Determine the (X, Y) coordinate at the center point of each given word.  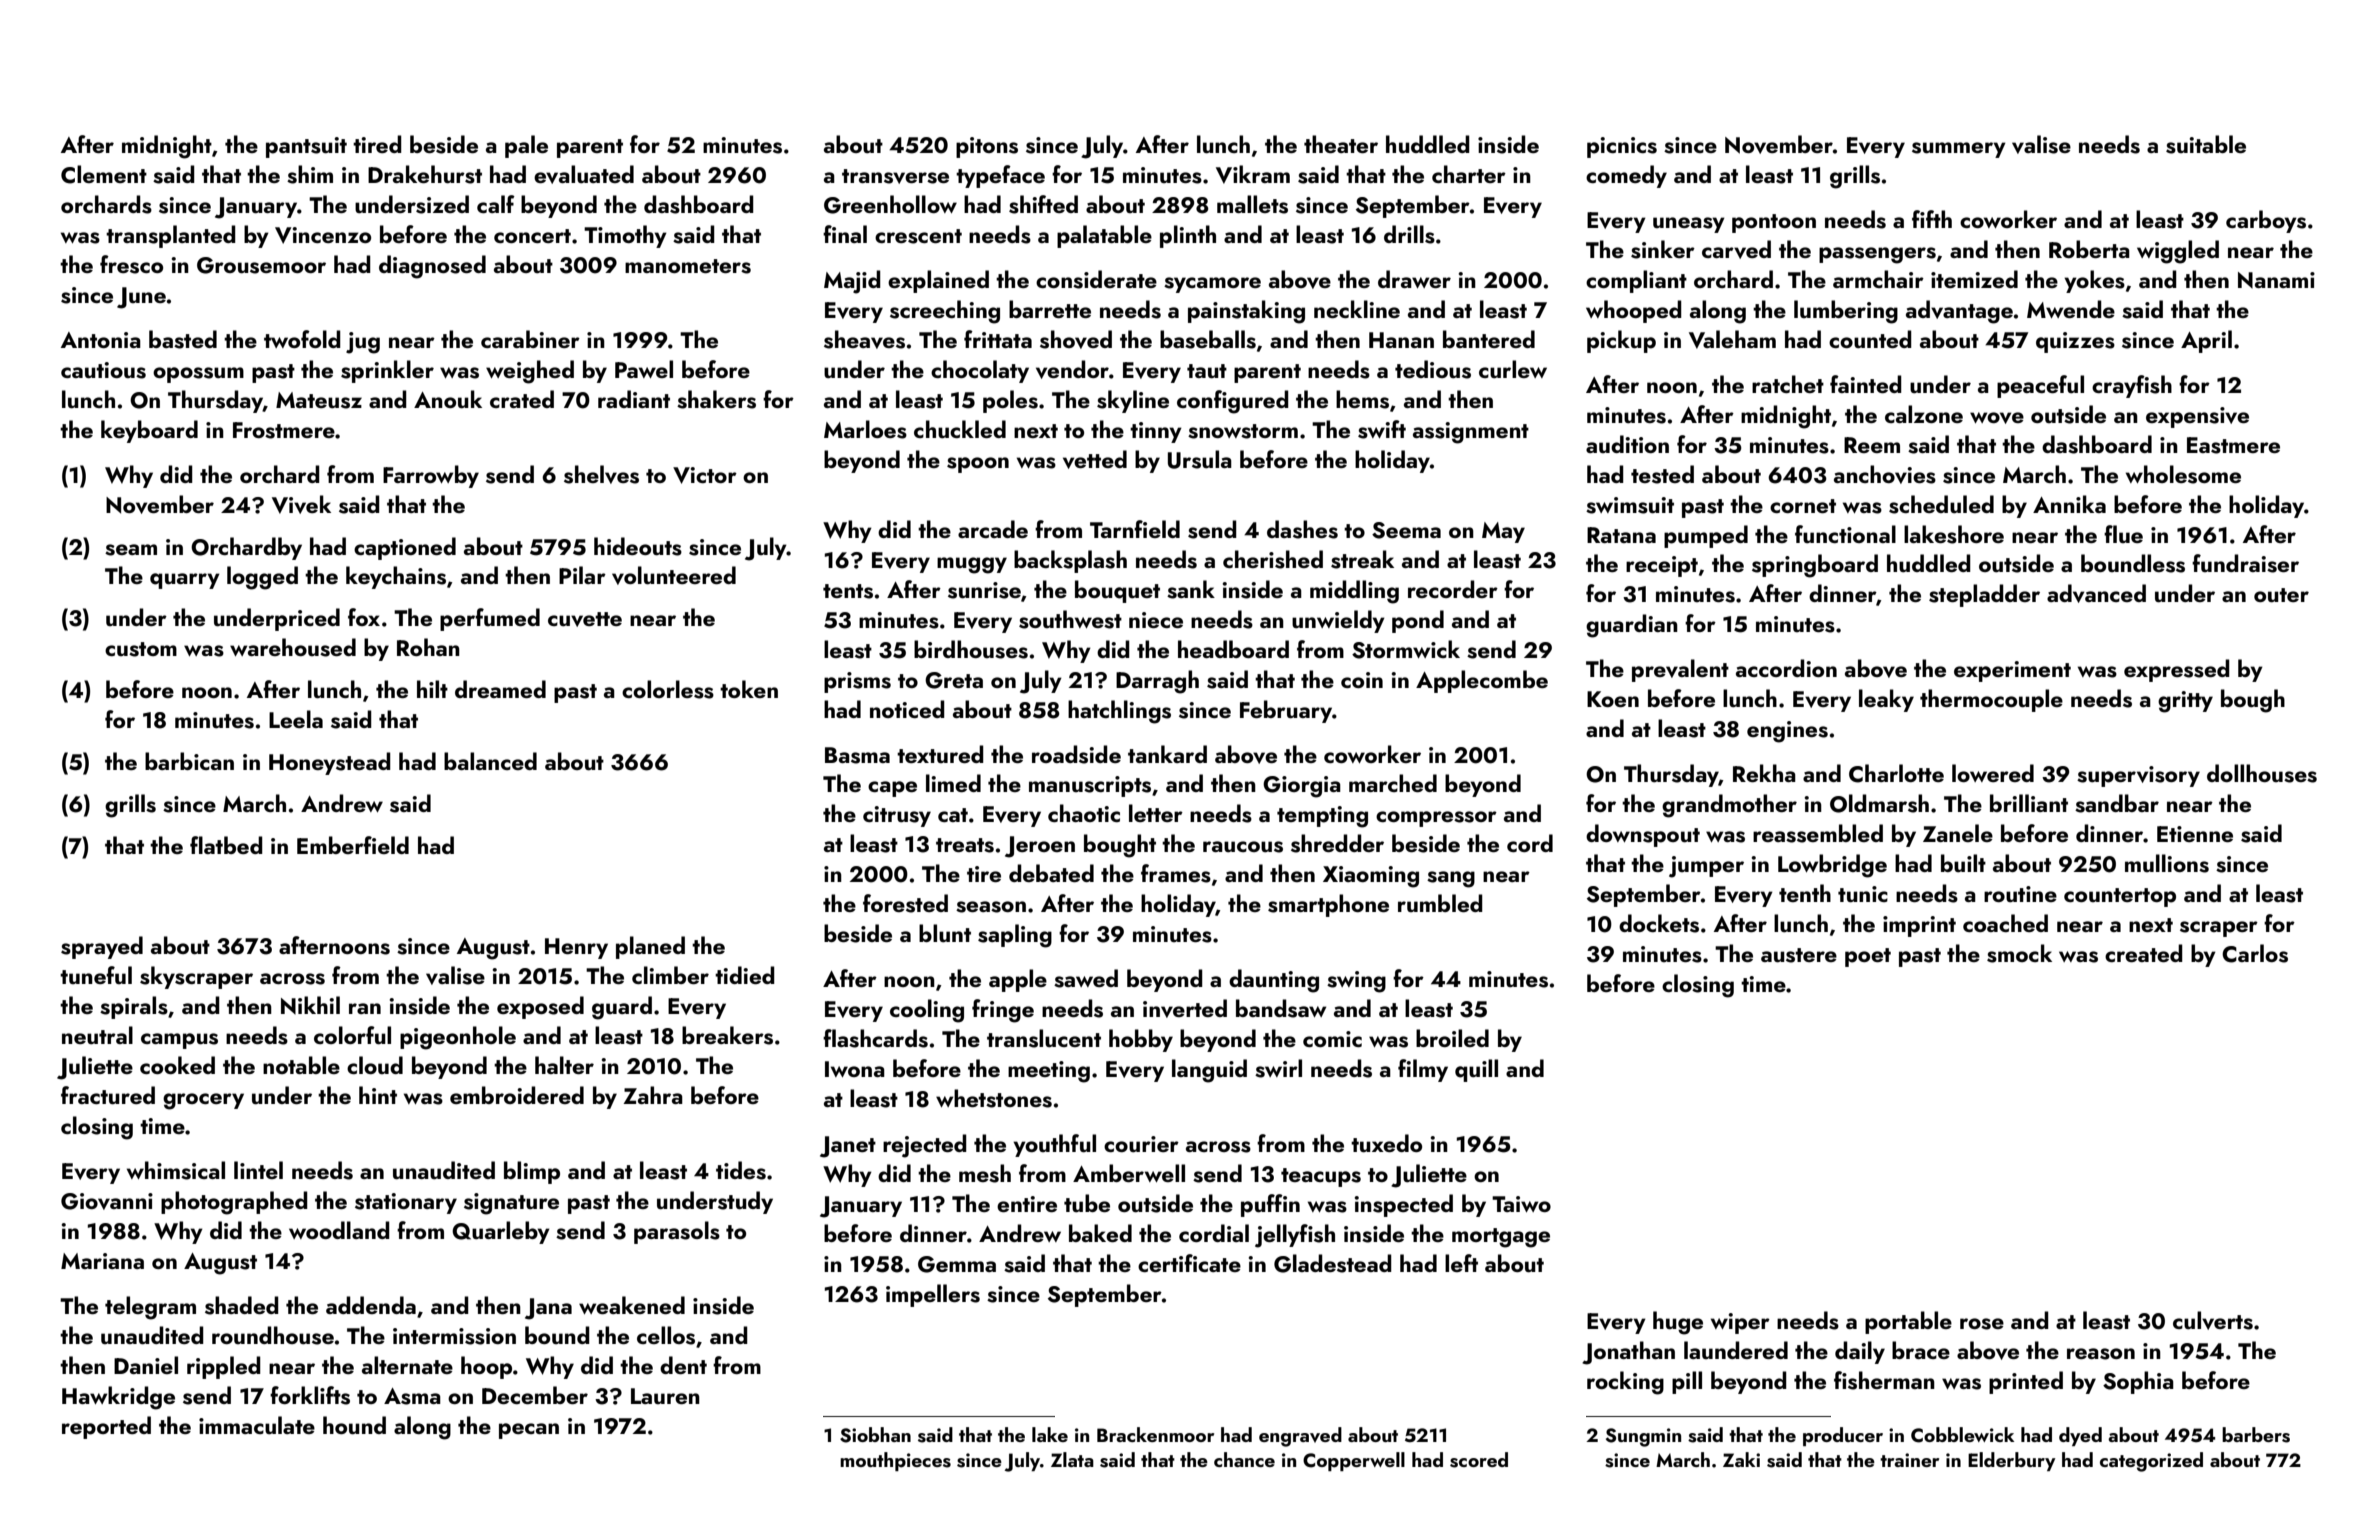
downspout (1643, 835)
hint (378, 1095)
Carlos (2255, 953)
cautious (103, 370)
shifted (1043, 204)
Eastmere (2233, 445)
